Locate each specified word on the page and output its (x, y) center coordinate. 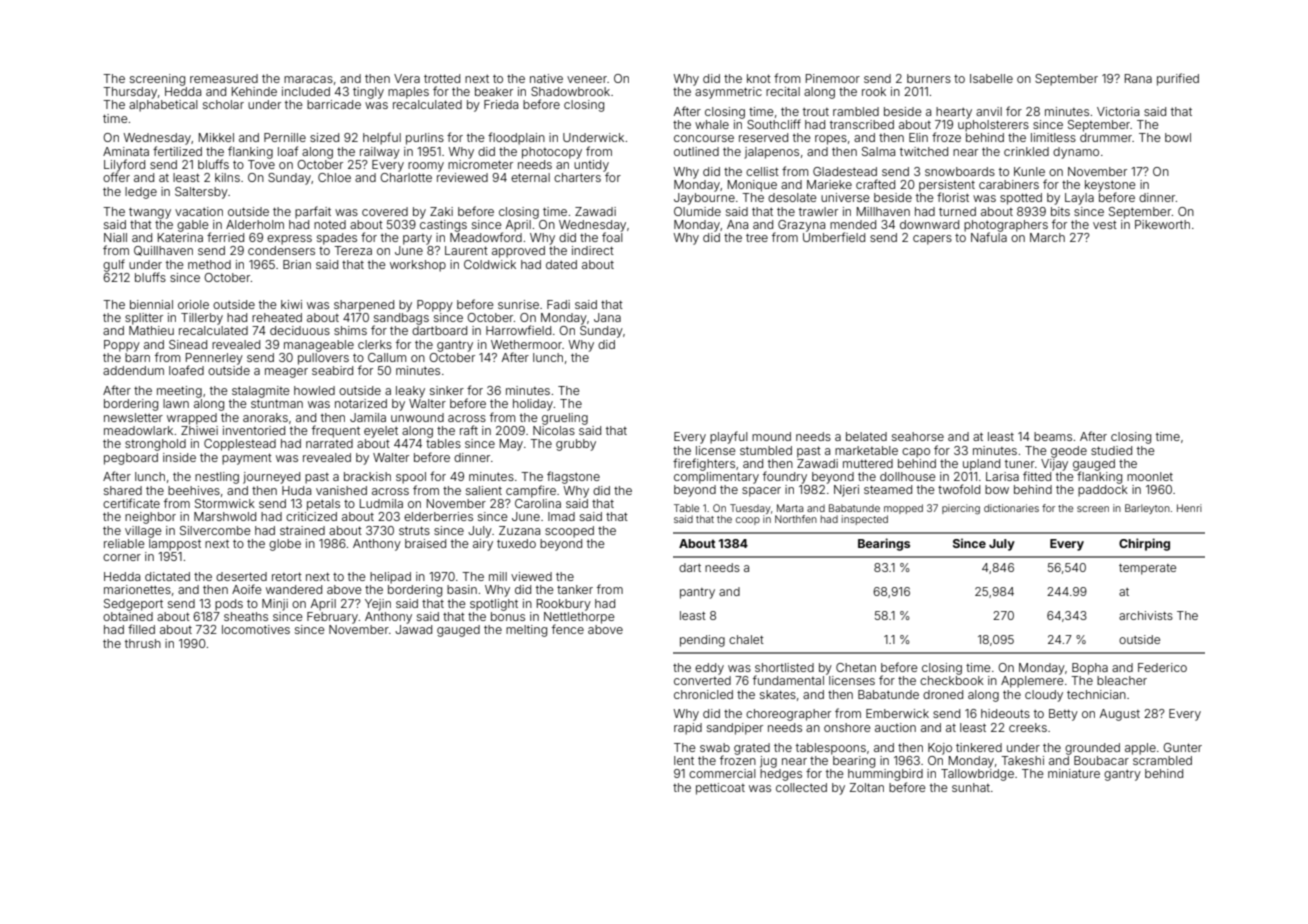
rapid (688, 729)
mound (771, 436)
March (1047, 237)
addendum (133, 370)
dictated (167, 576)
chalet (746, 639)
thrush (143, 643)
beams (1053, 436)
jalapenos (771, 153)
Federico (1162, 667)
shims (350, 330)
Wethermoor (526, 344)
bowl (1178, 137)
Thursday (130, 93)
